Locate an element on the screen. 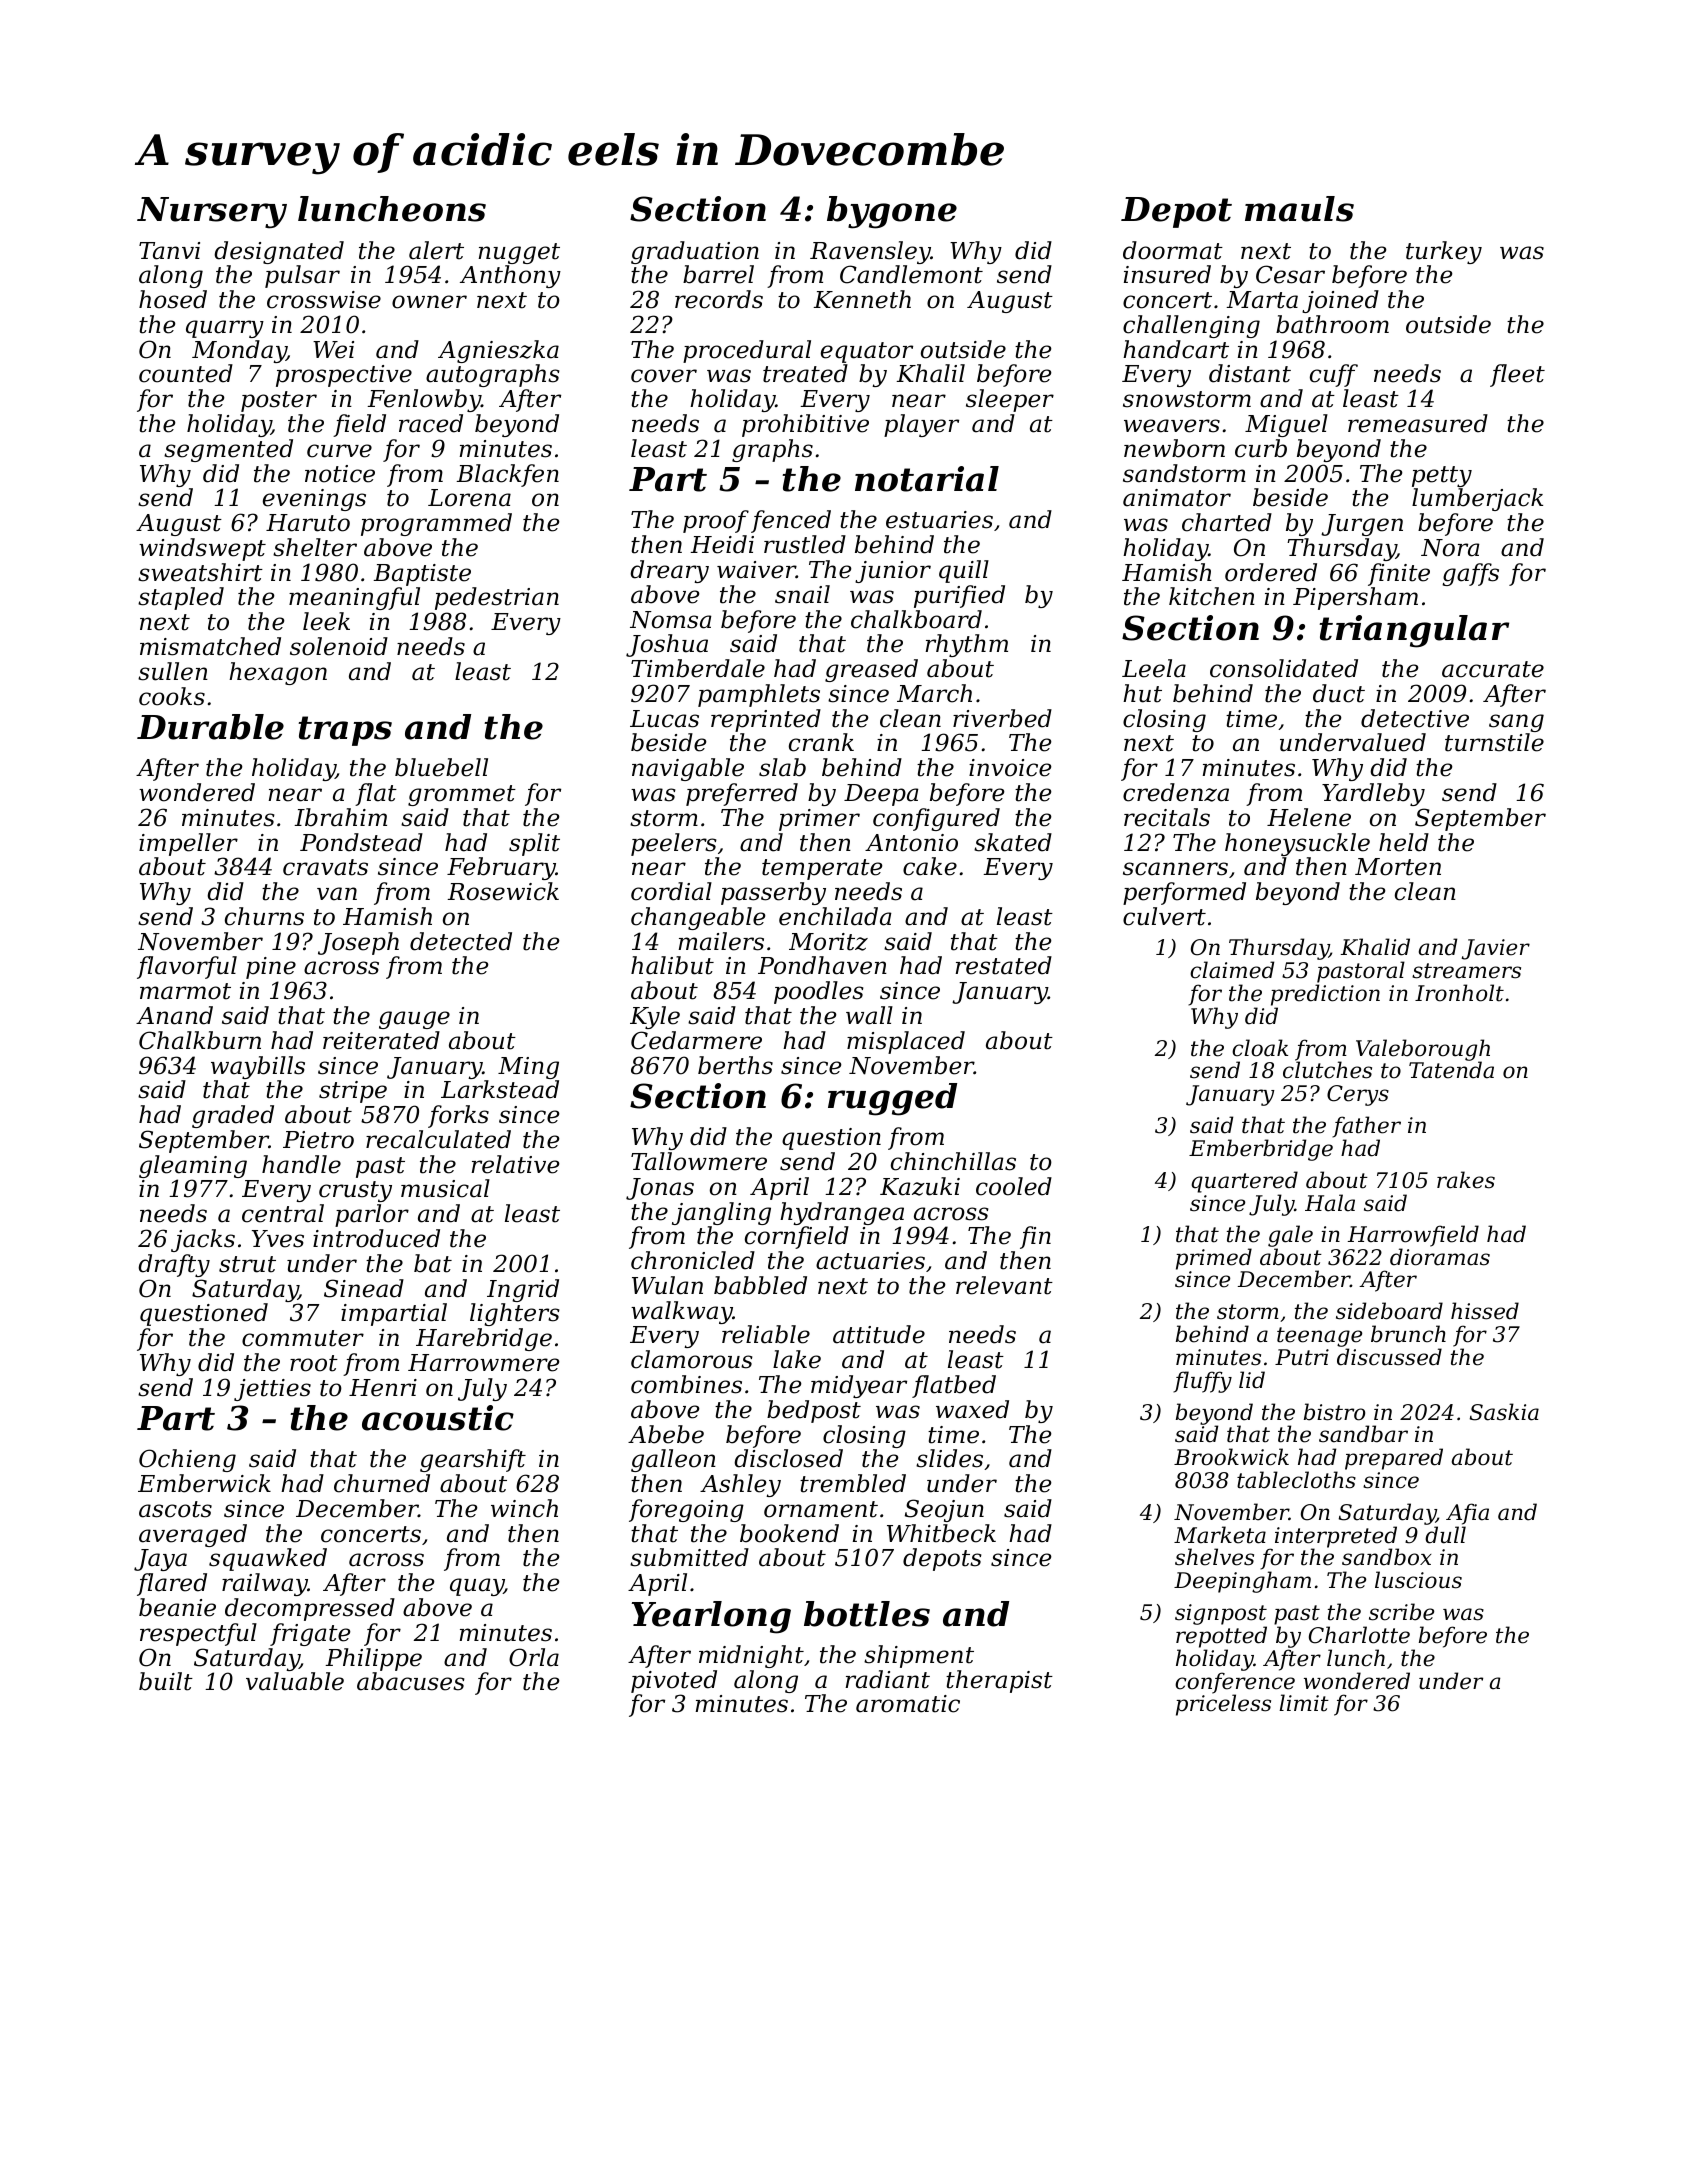  bygone is located at coordinates (892, 212).
